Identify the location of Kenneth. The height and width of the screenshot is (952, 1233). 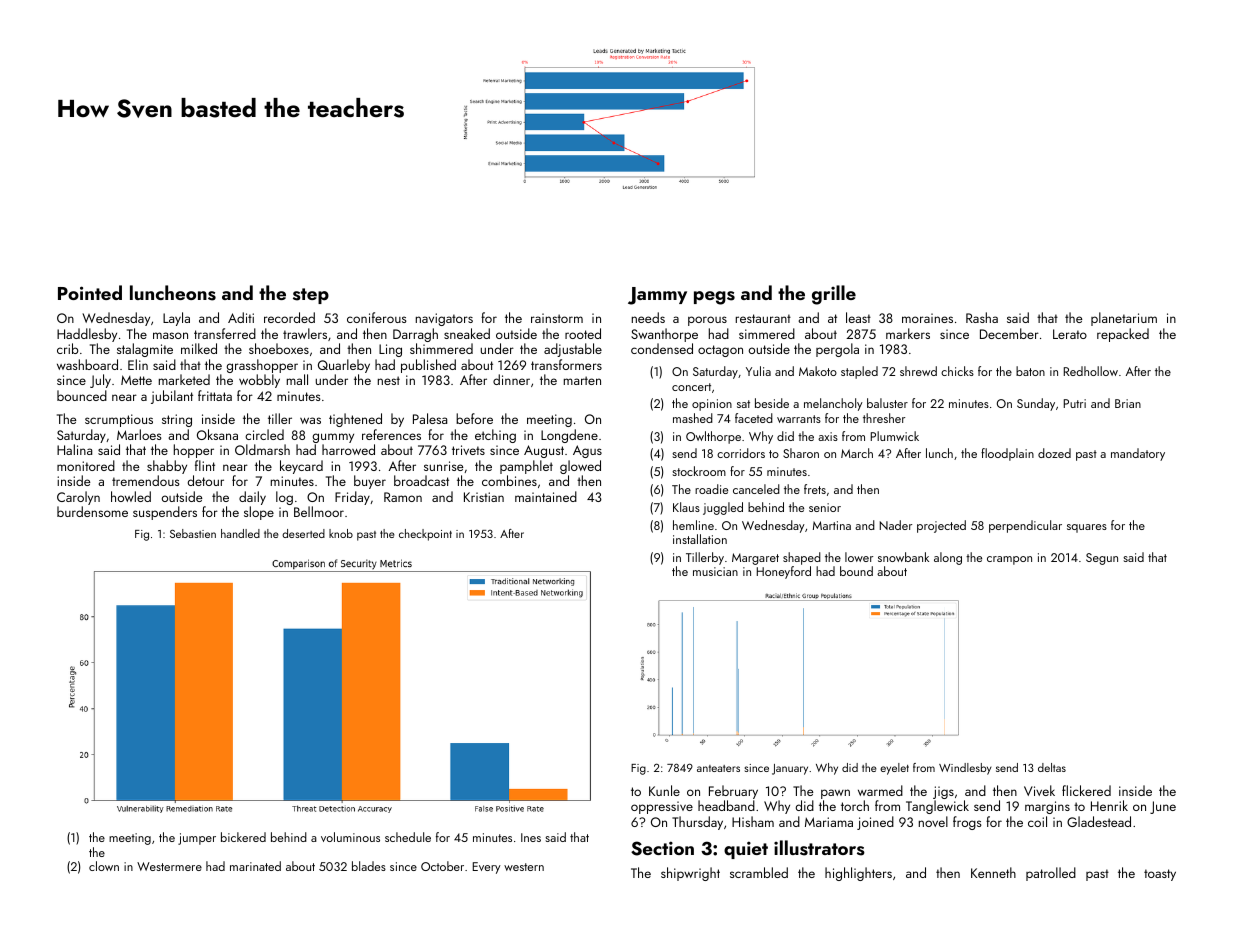
(993, 872).
